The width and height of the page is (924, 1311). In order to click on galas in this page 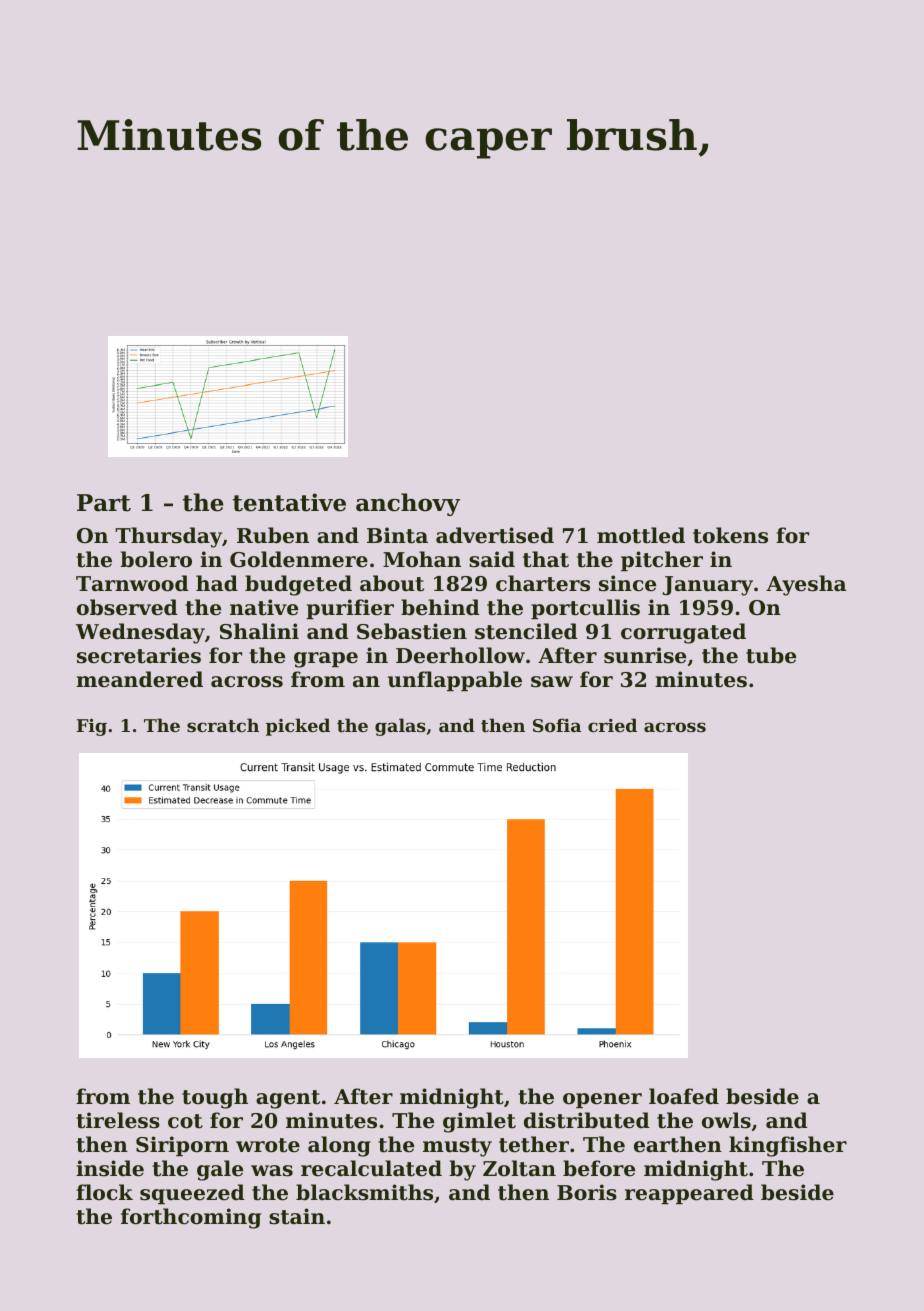, I will do `click(400, 727)`.
